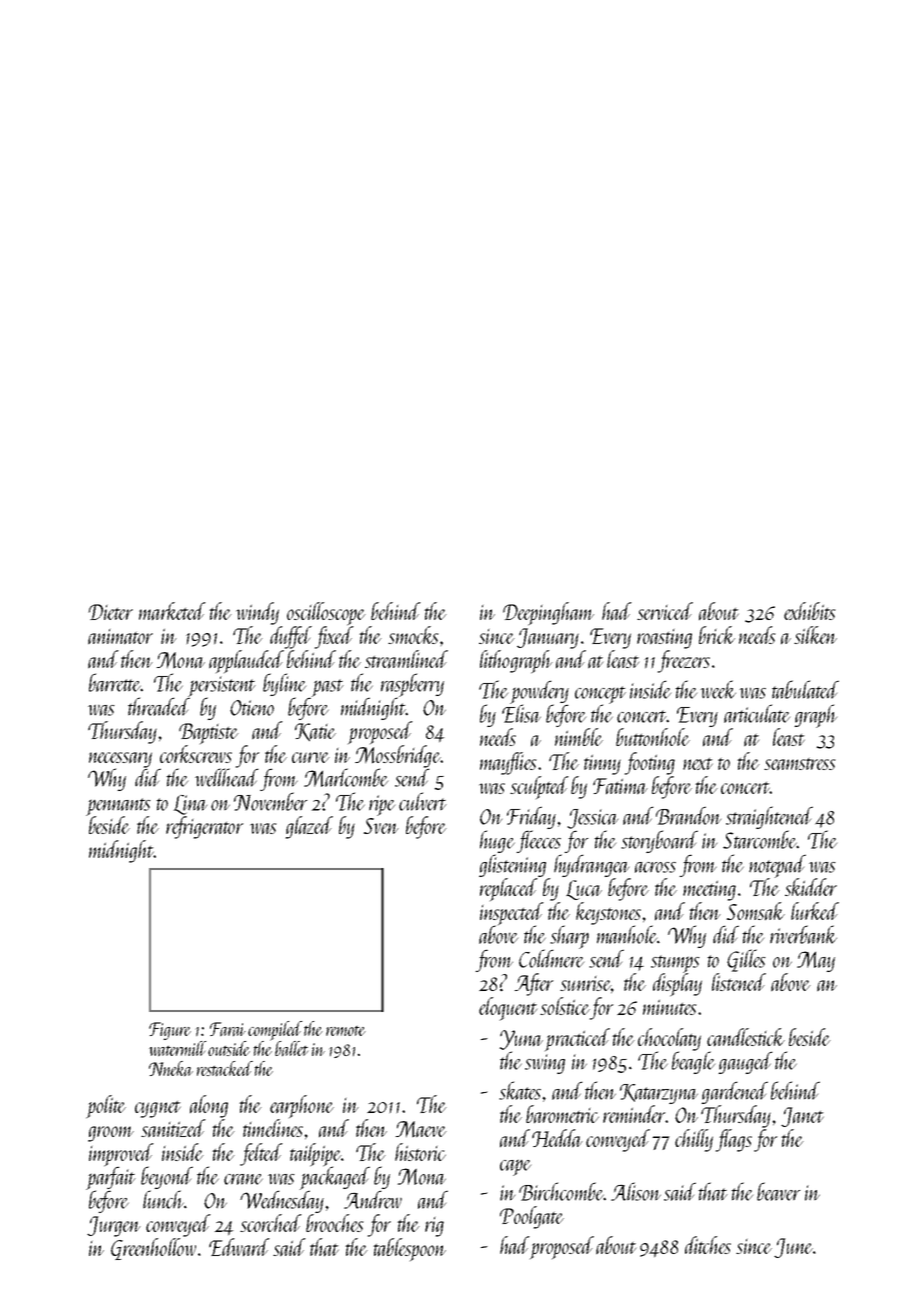 This screenshot has width=924, height=1314. I want to click on mayflies, so click(508, 763).
